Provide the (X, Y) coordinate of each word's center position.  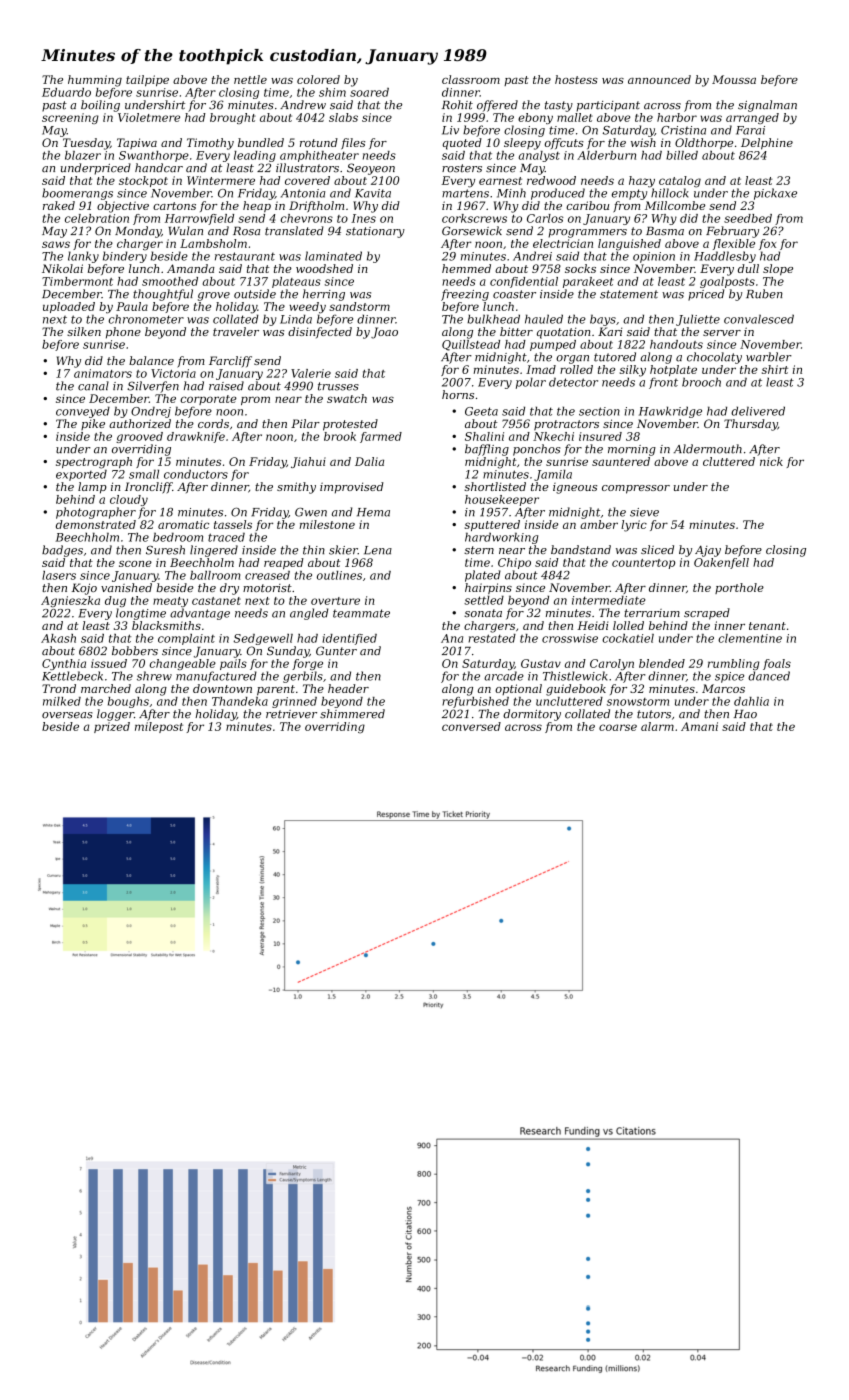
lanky (83, 257)
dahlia (751, 701)
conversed (471, 726)
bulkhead (493, 319)
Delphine (767, 144)
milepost (159, 727)
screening (70, 118)
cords (213, 423)
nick (771, 461)
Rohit (457, 105)
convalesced (759, 319)
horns (458, 394)
